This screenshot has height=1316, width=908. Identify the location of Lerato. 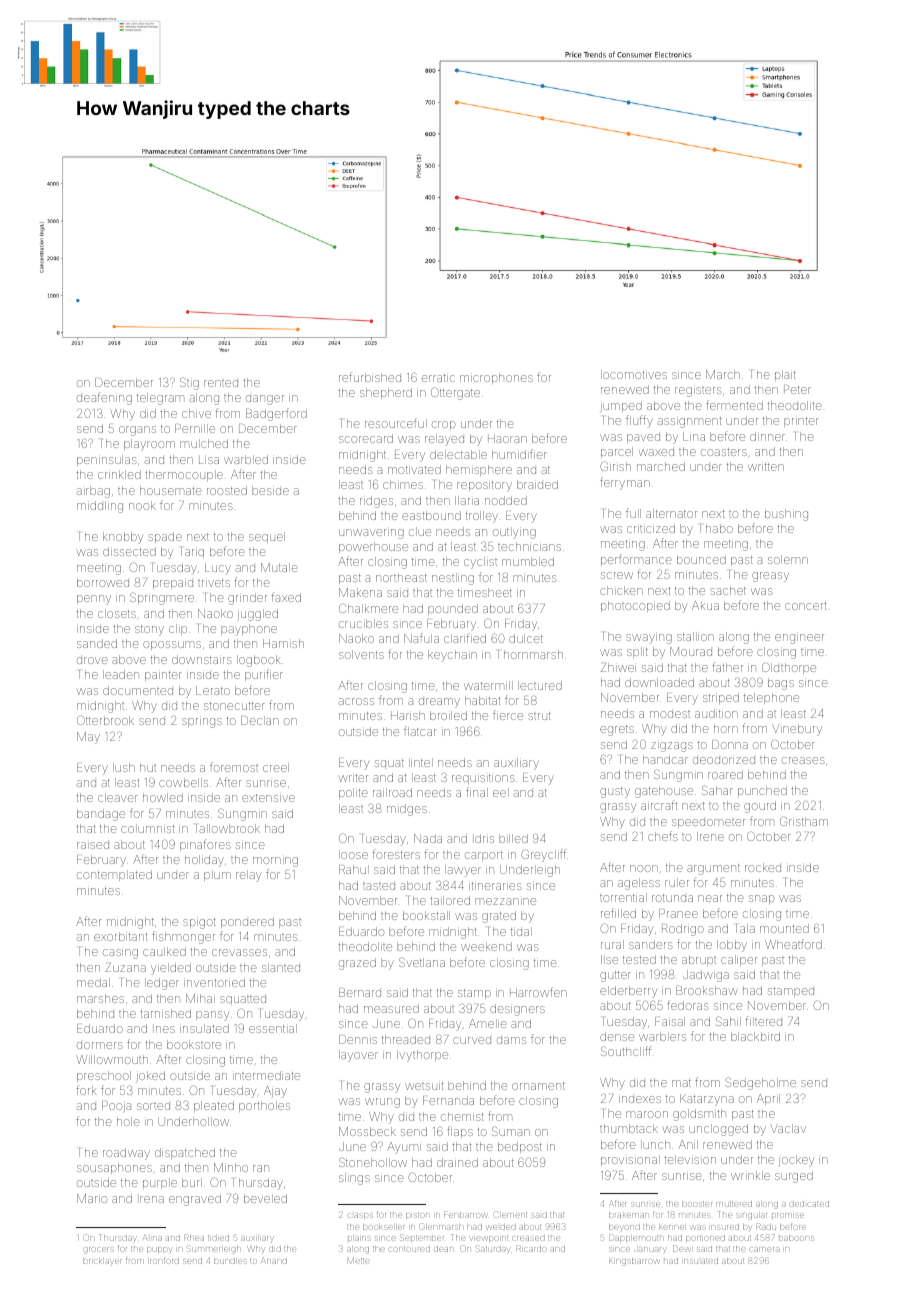
(213, 690).
